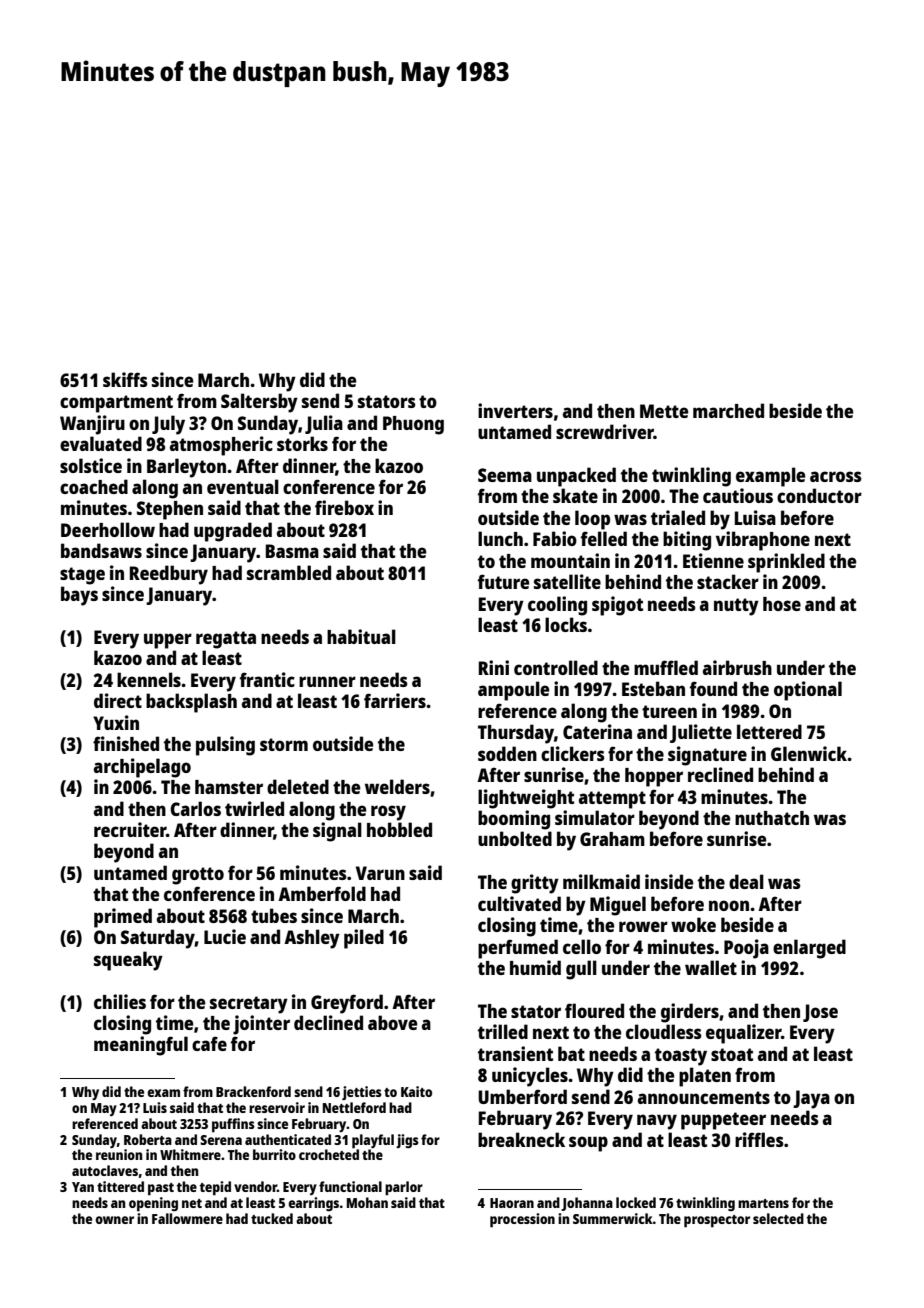  Describe the element at coordinates (233, 1125) in the document. I see `puffins` at that location.
